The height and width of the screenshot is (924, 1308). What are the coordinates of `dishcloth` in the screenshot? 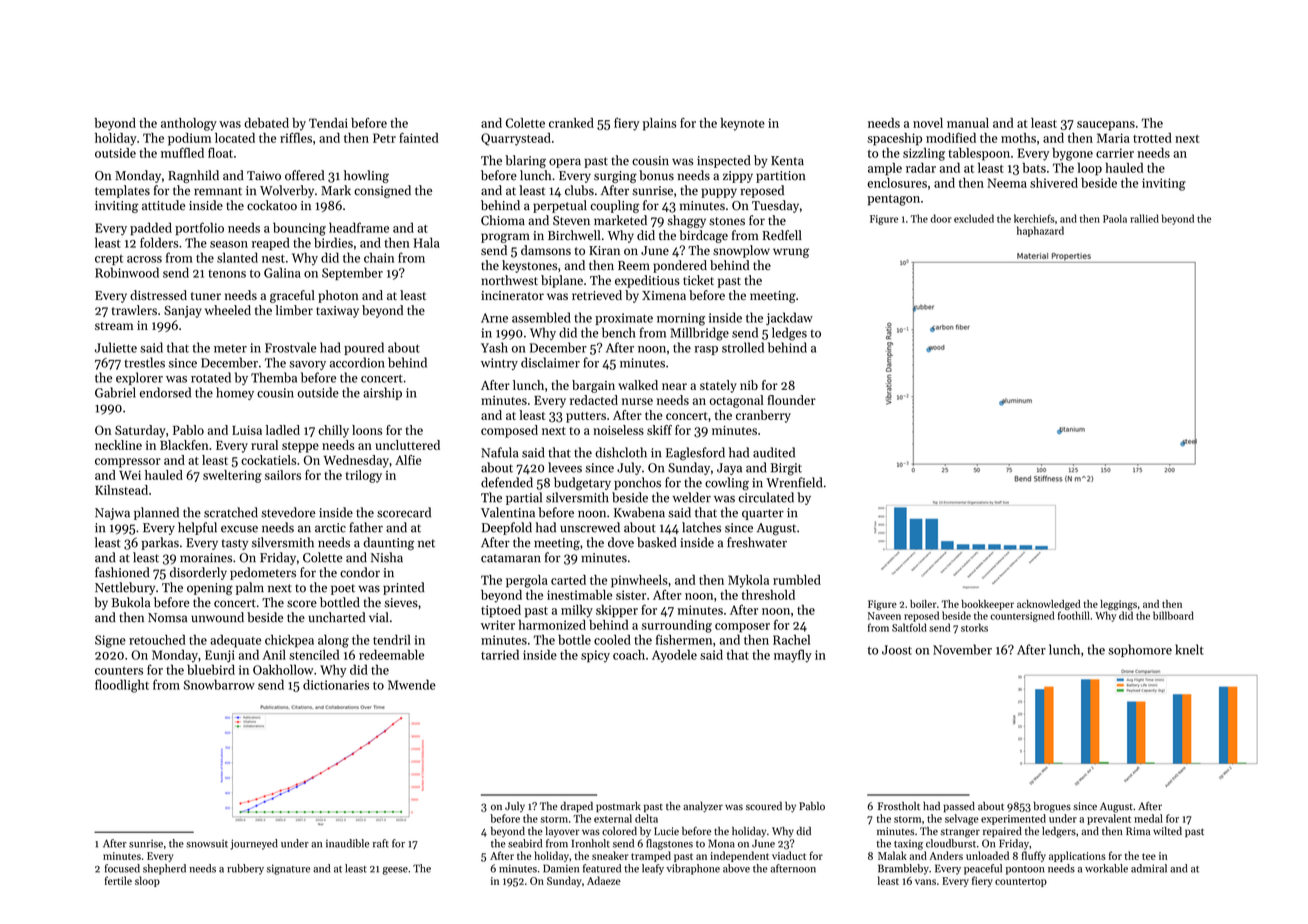 It's located at (621, 452).
